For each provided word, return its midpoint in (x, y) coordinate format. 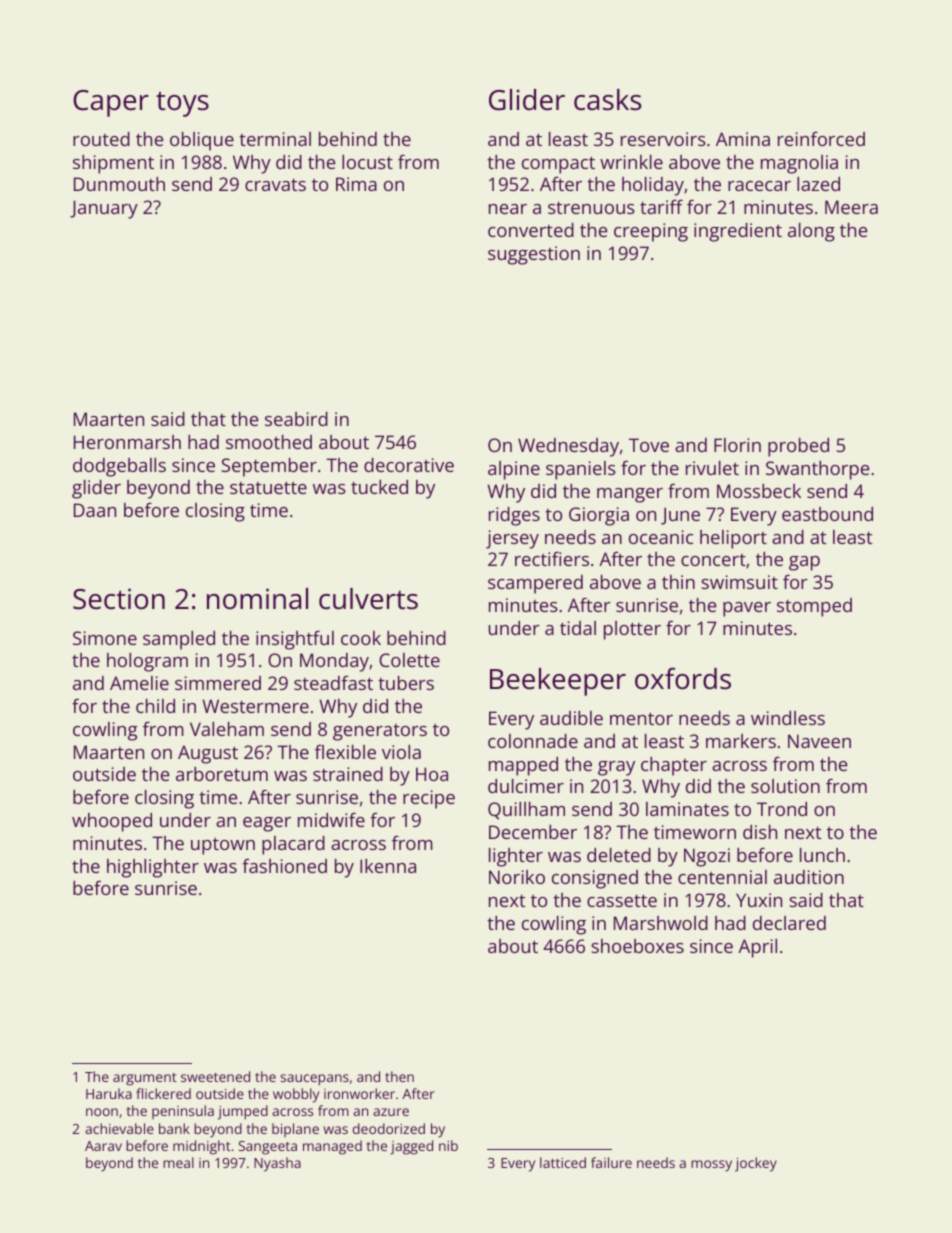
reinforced (821, 139)
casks (607, 100)
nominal (257, 599)
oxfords (683, 678)
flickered (163, 1093)
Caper (111, 103)
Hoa (432, 774)
